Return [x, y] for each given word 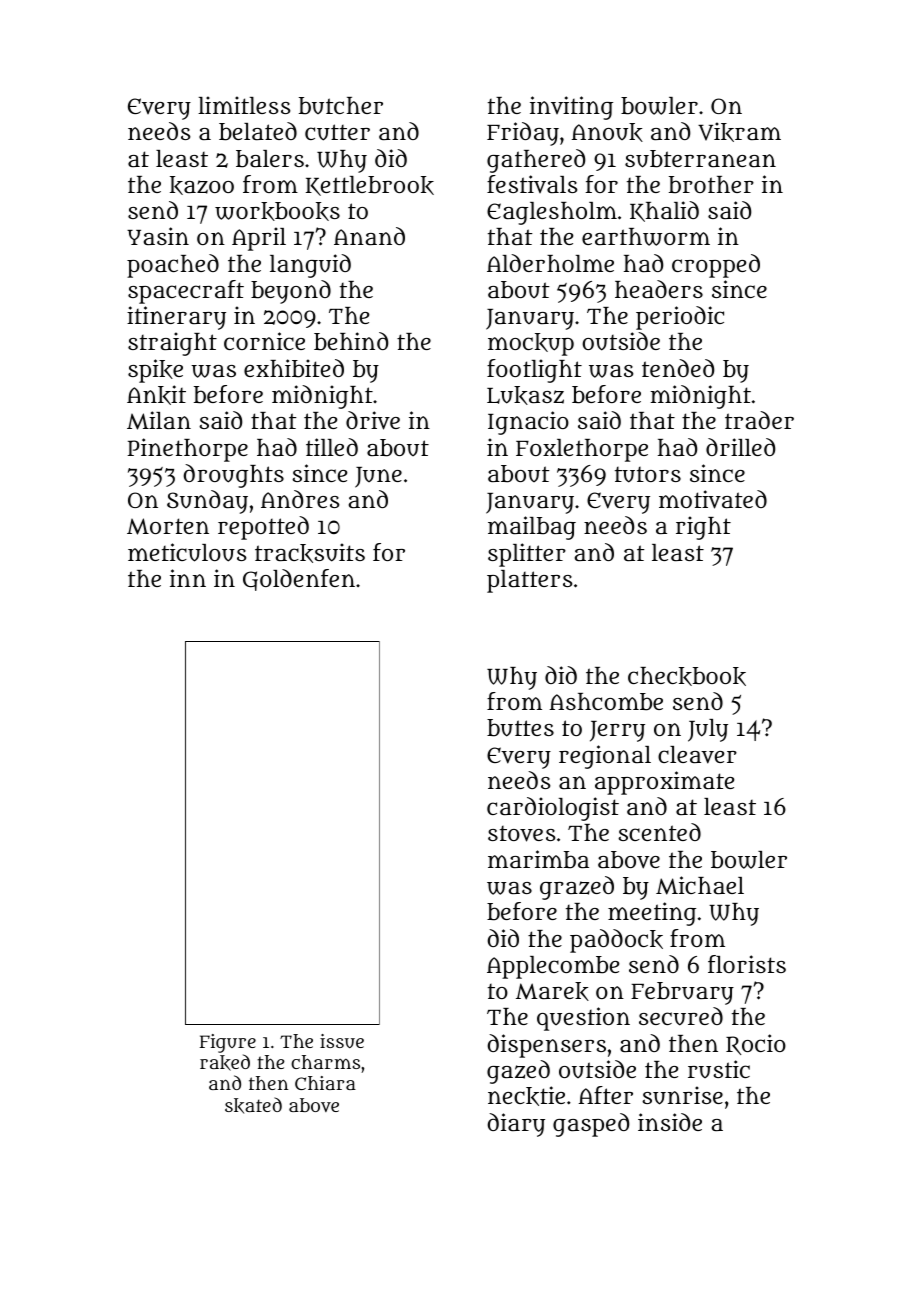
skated [253, 1105]
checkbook [687, 676]
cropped [716, 266]
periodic [680, 318]
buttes [520, 728]
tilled [332, 447]
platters [529, 581]
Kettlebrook [370, 186]
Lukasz [525, 395]
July [708, 730]
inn [188, 578]
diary [516, 1125]
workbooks [277, 211]
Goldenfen [299, 580]
